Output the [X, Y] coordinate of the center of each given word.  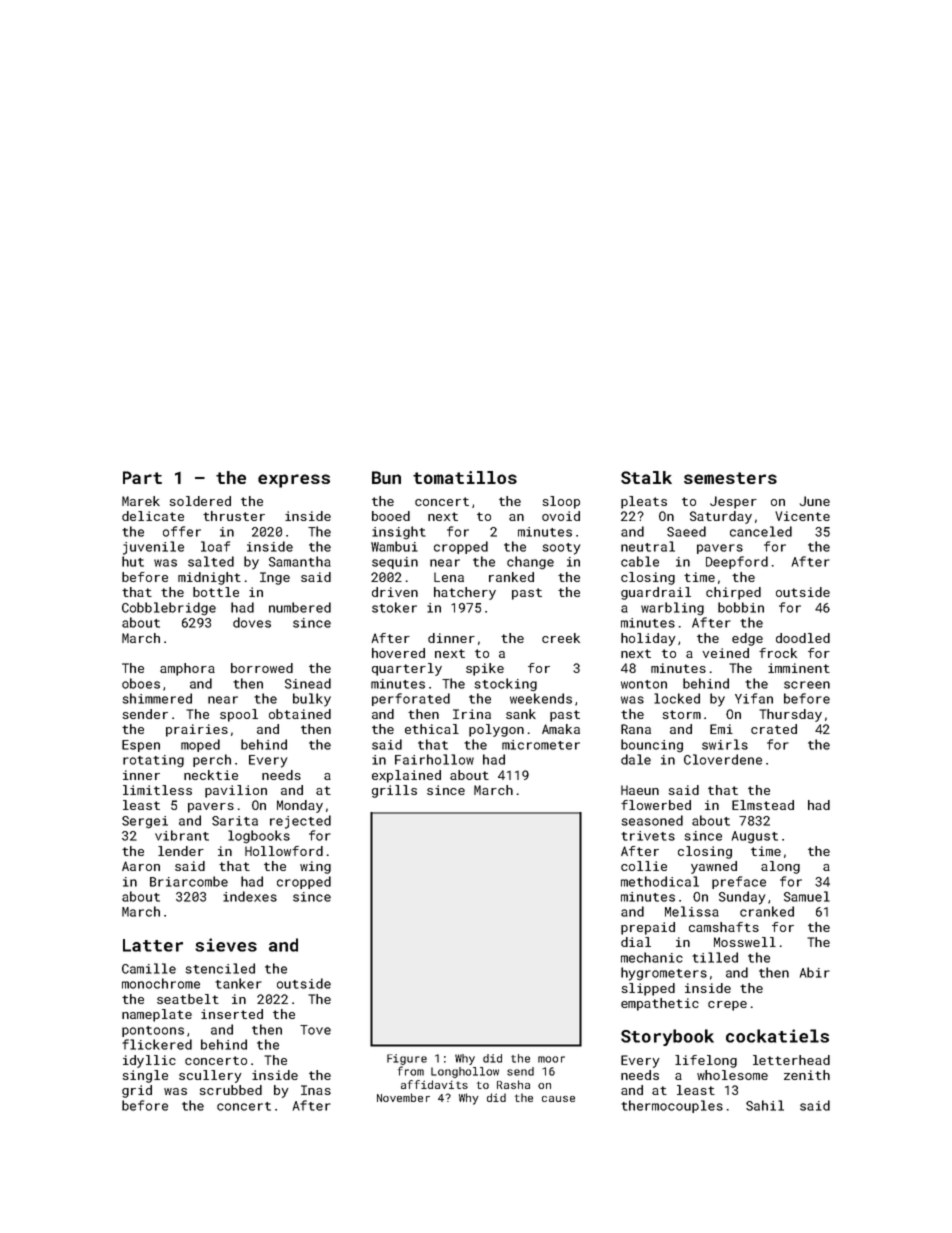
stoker [394, 607]
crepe [727, 1006]
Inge [275, 578]
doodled [803, 638]
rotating [153, 761]
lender [181, 851]
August [755, 837]
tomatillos [465, 477]
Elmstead [763, 805]
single [145, 1076]
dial [636, 942]
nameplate [157, 1015]
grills [394, 791]
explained [406, 776]
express [294, 481]
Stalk [646, 477]
